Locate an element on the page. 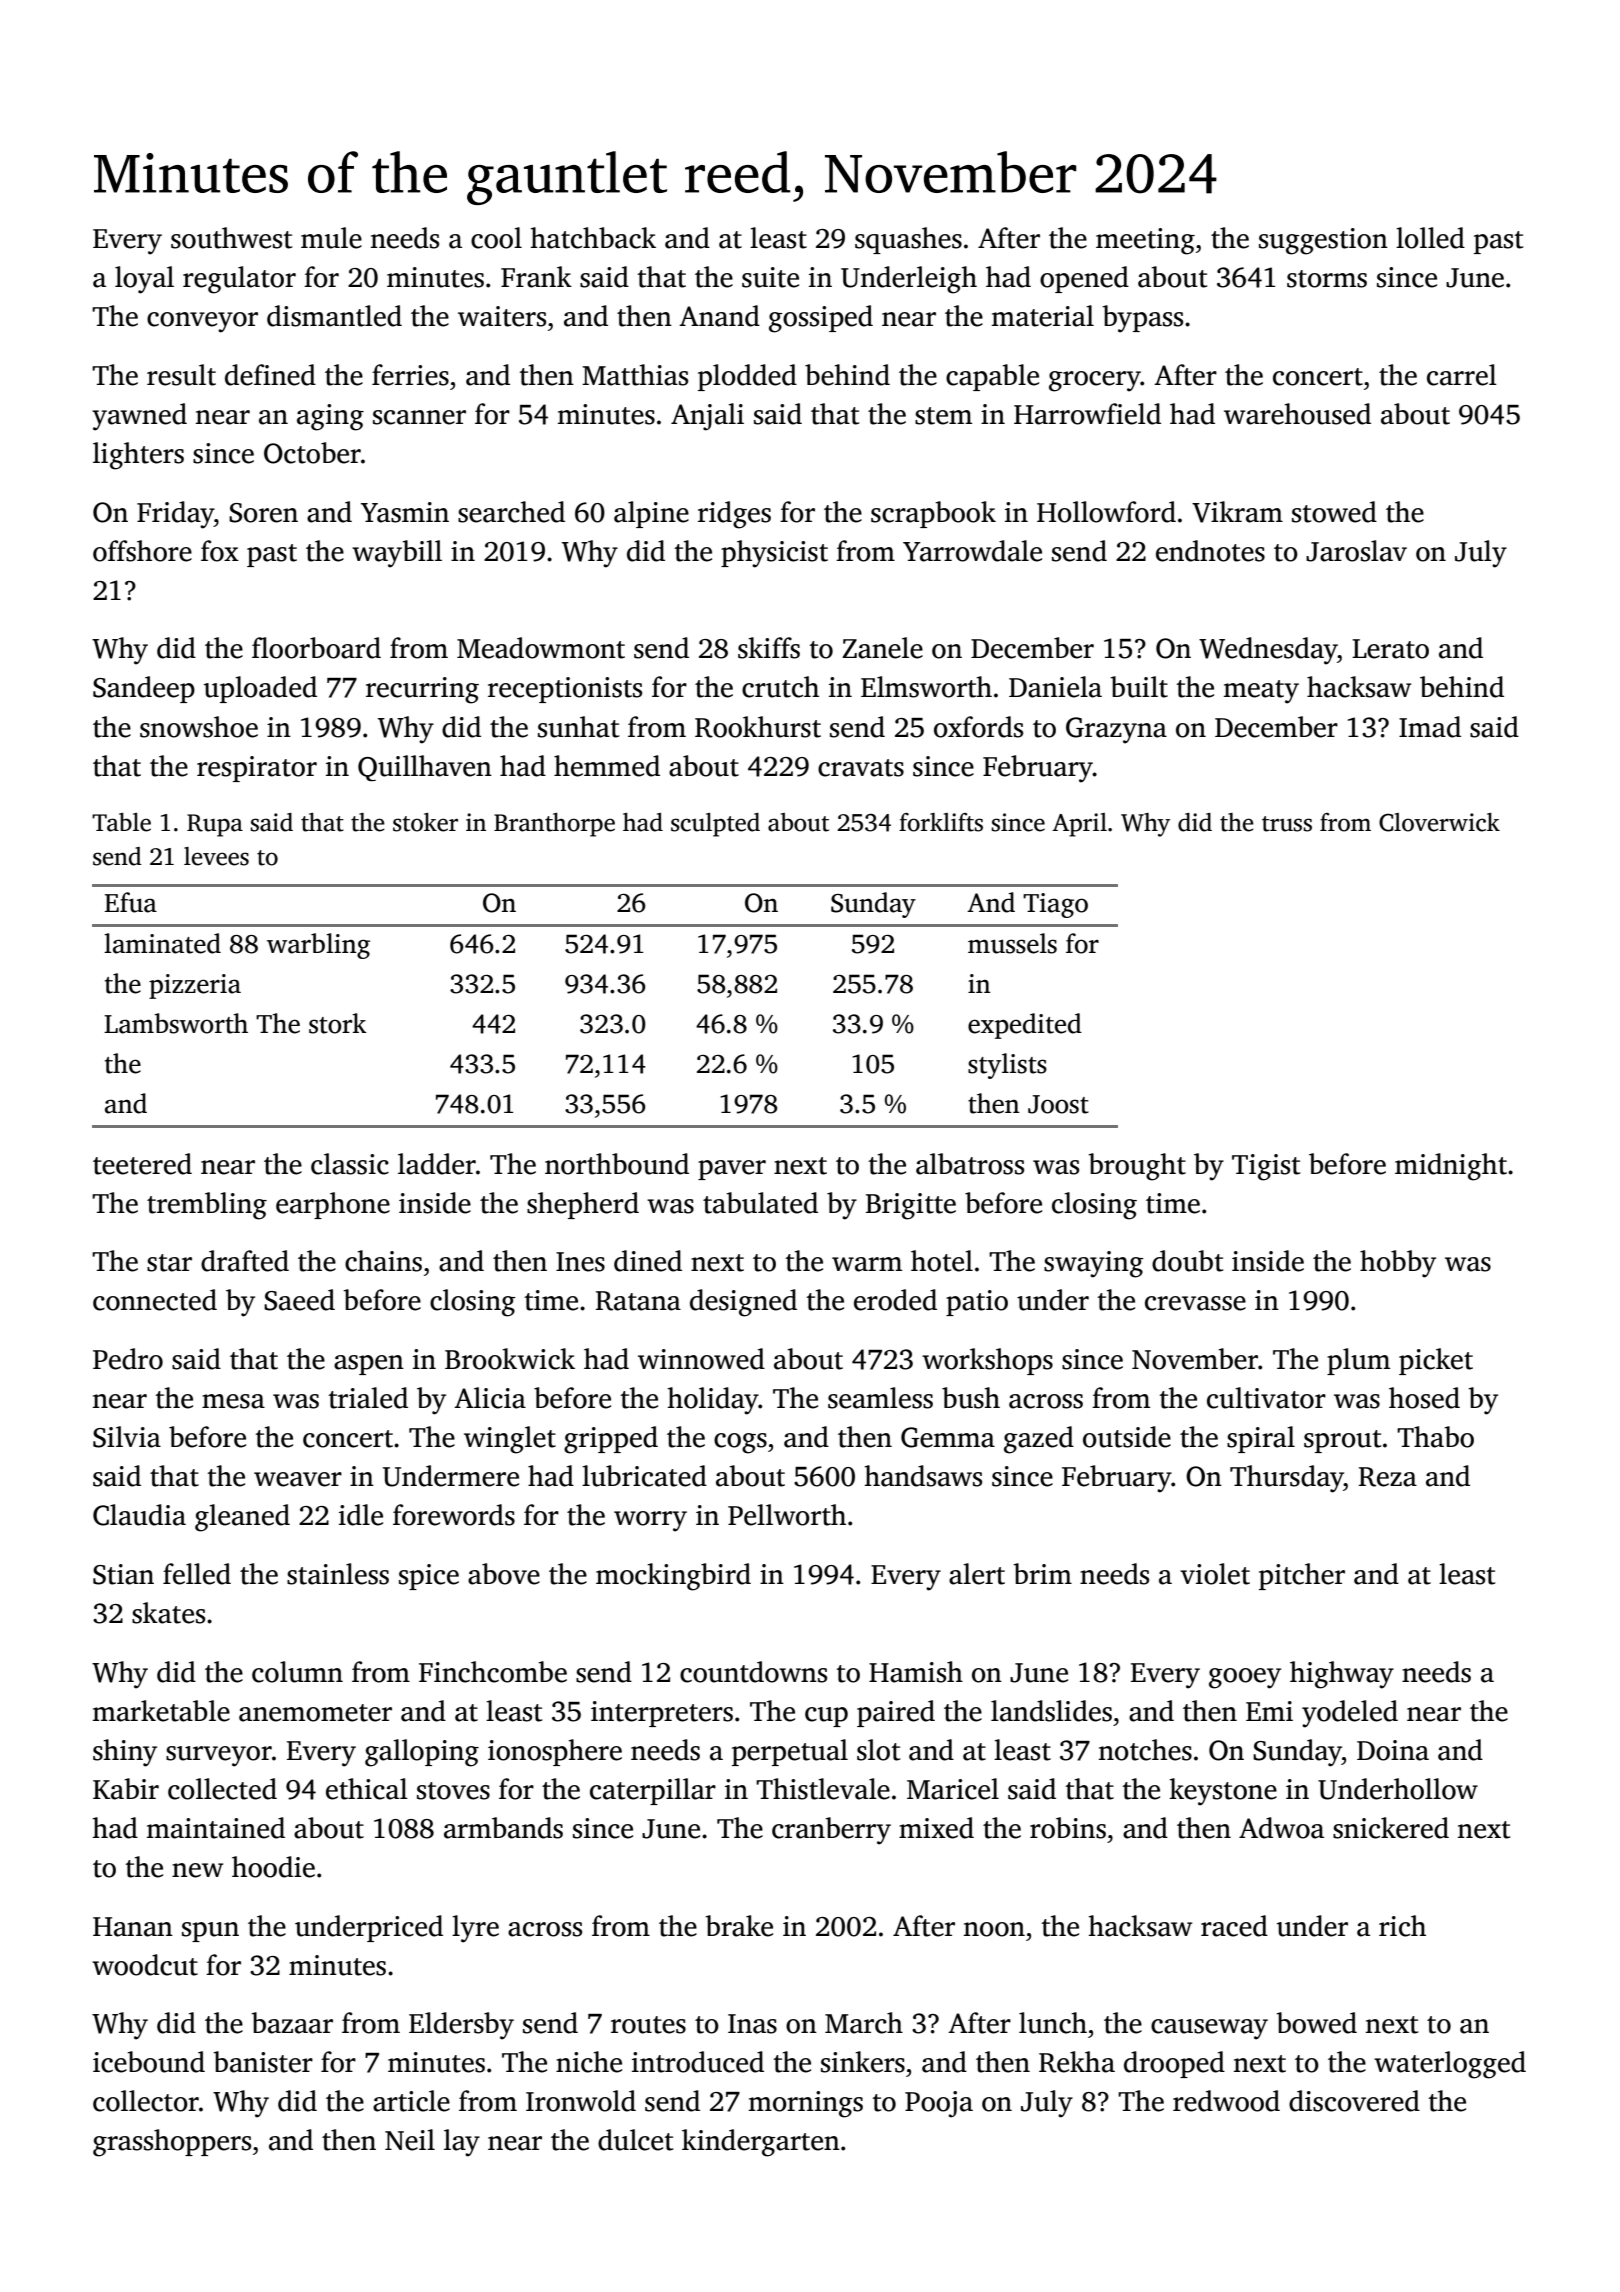  Thursday is located at coordinates (1287, 1479).
